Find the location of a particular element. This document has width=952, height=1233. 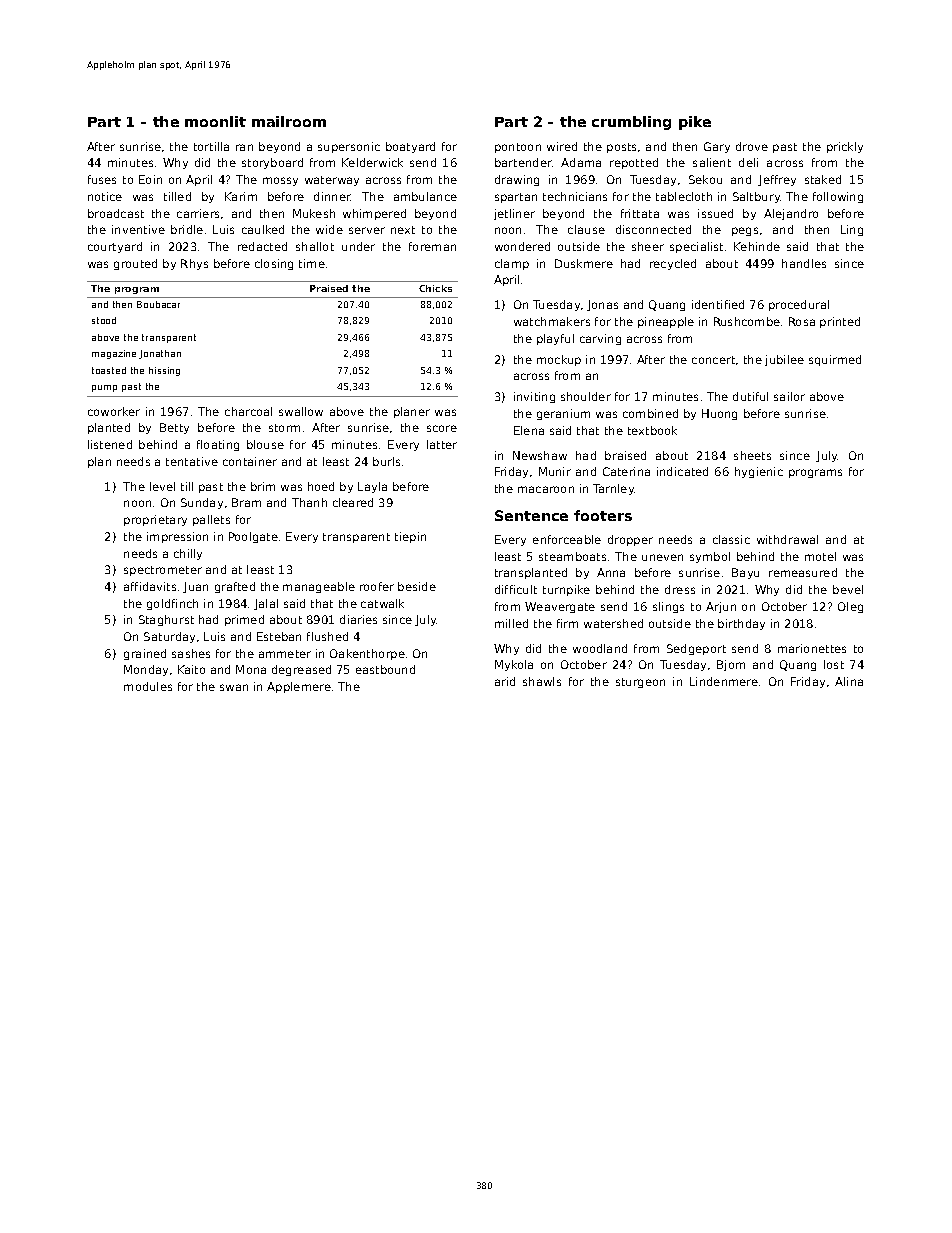

swallow is located at coordinates (301, 411).
